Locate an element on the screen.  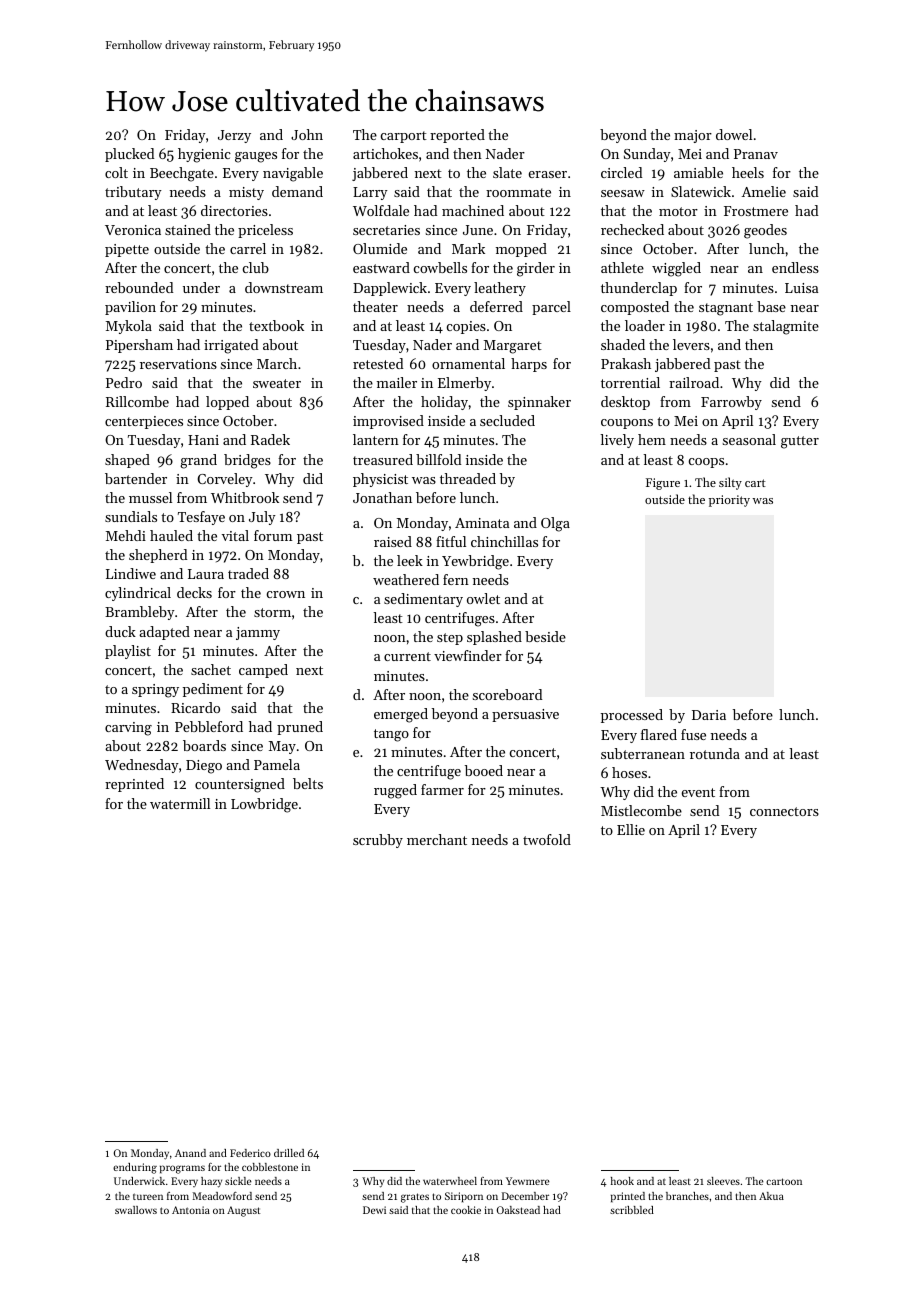
Dewi is located at coordinates (374, 1210).
